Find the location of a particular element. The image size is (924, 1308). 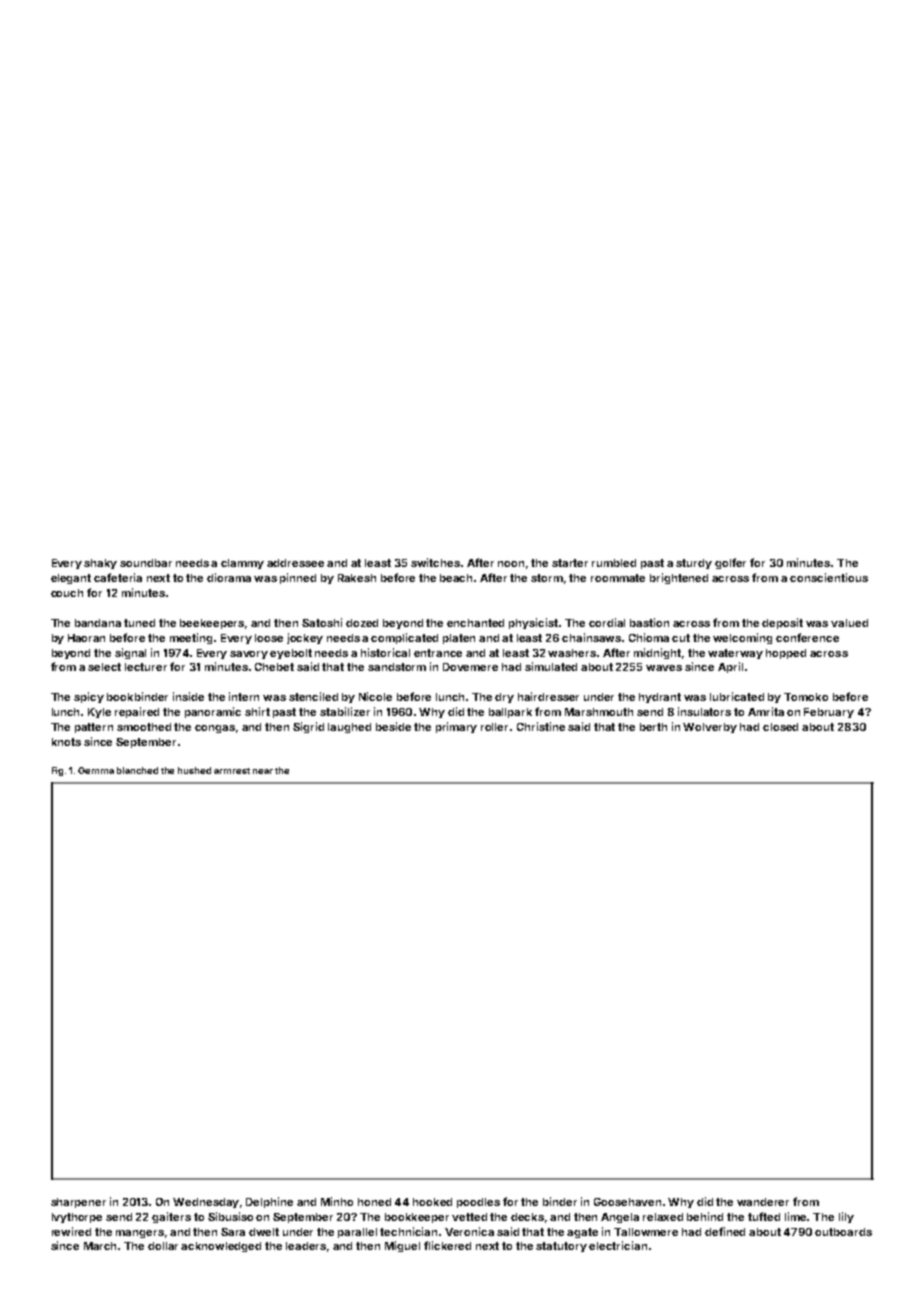

blanched is located at coordinates (137, 770).
